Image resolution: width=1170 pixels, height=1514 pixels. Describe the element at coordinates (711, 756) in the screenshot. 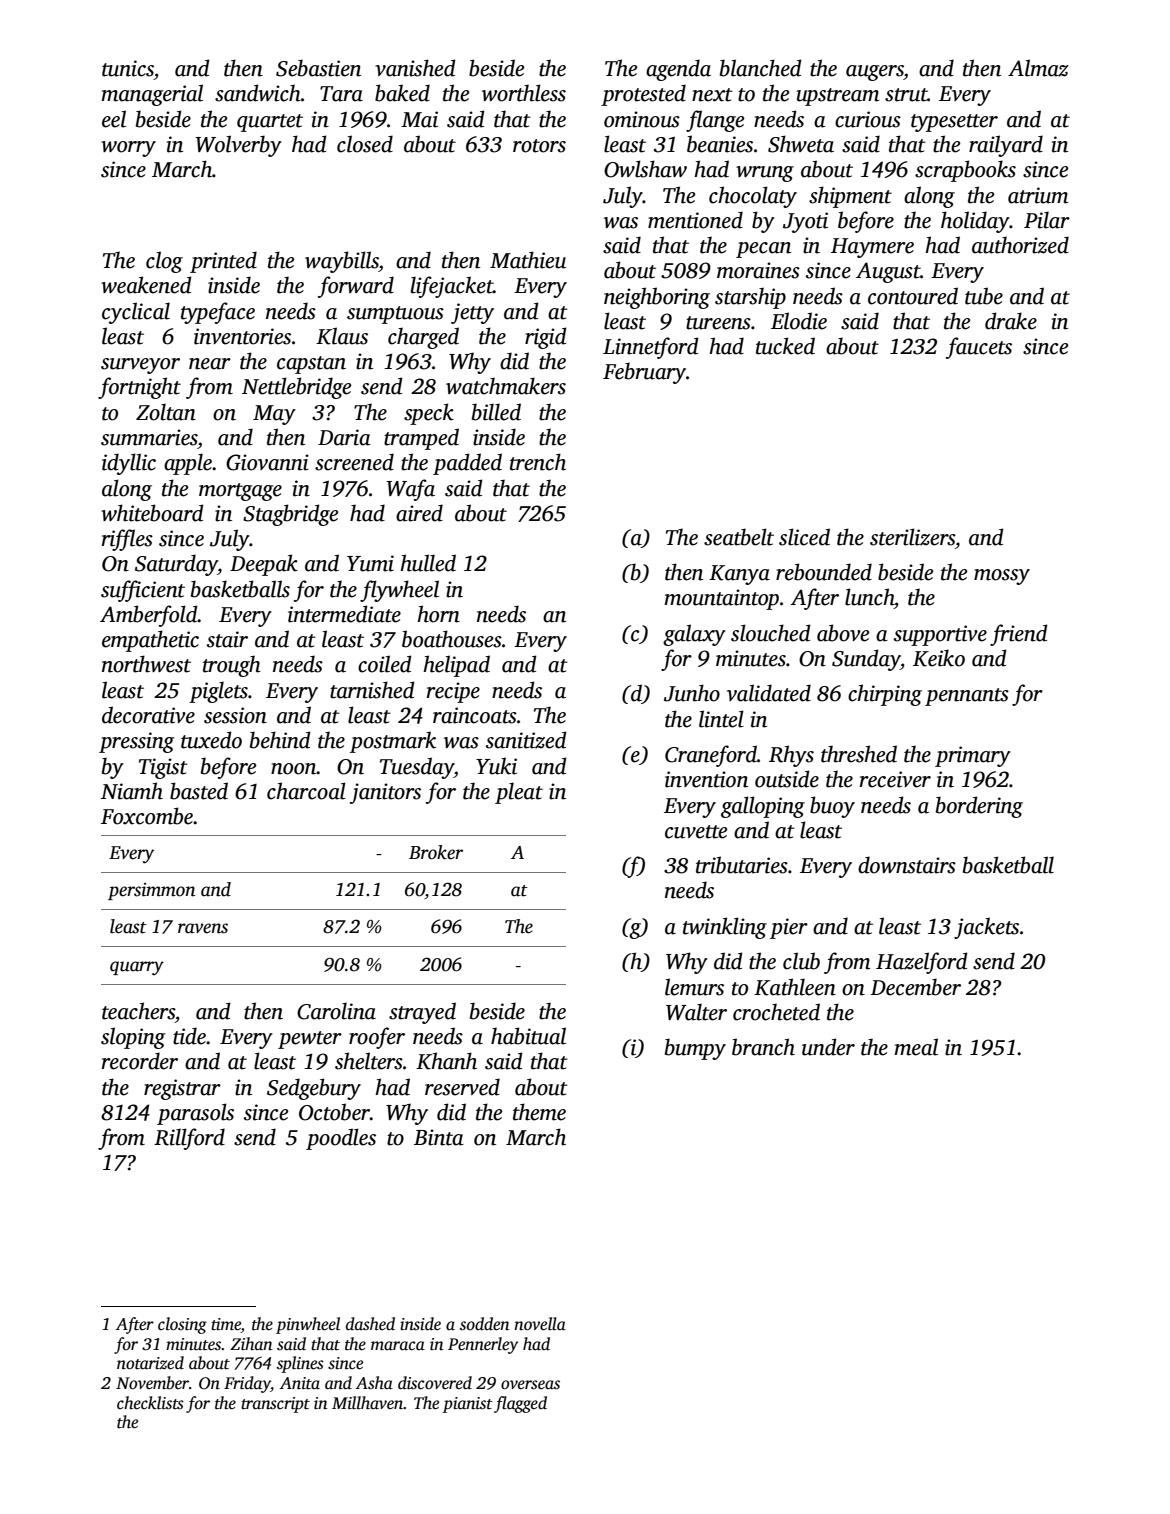

I see `Craneford` at that location.
